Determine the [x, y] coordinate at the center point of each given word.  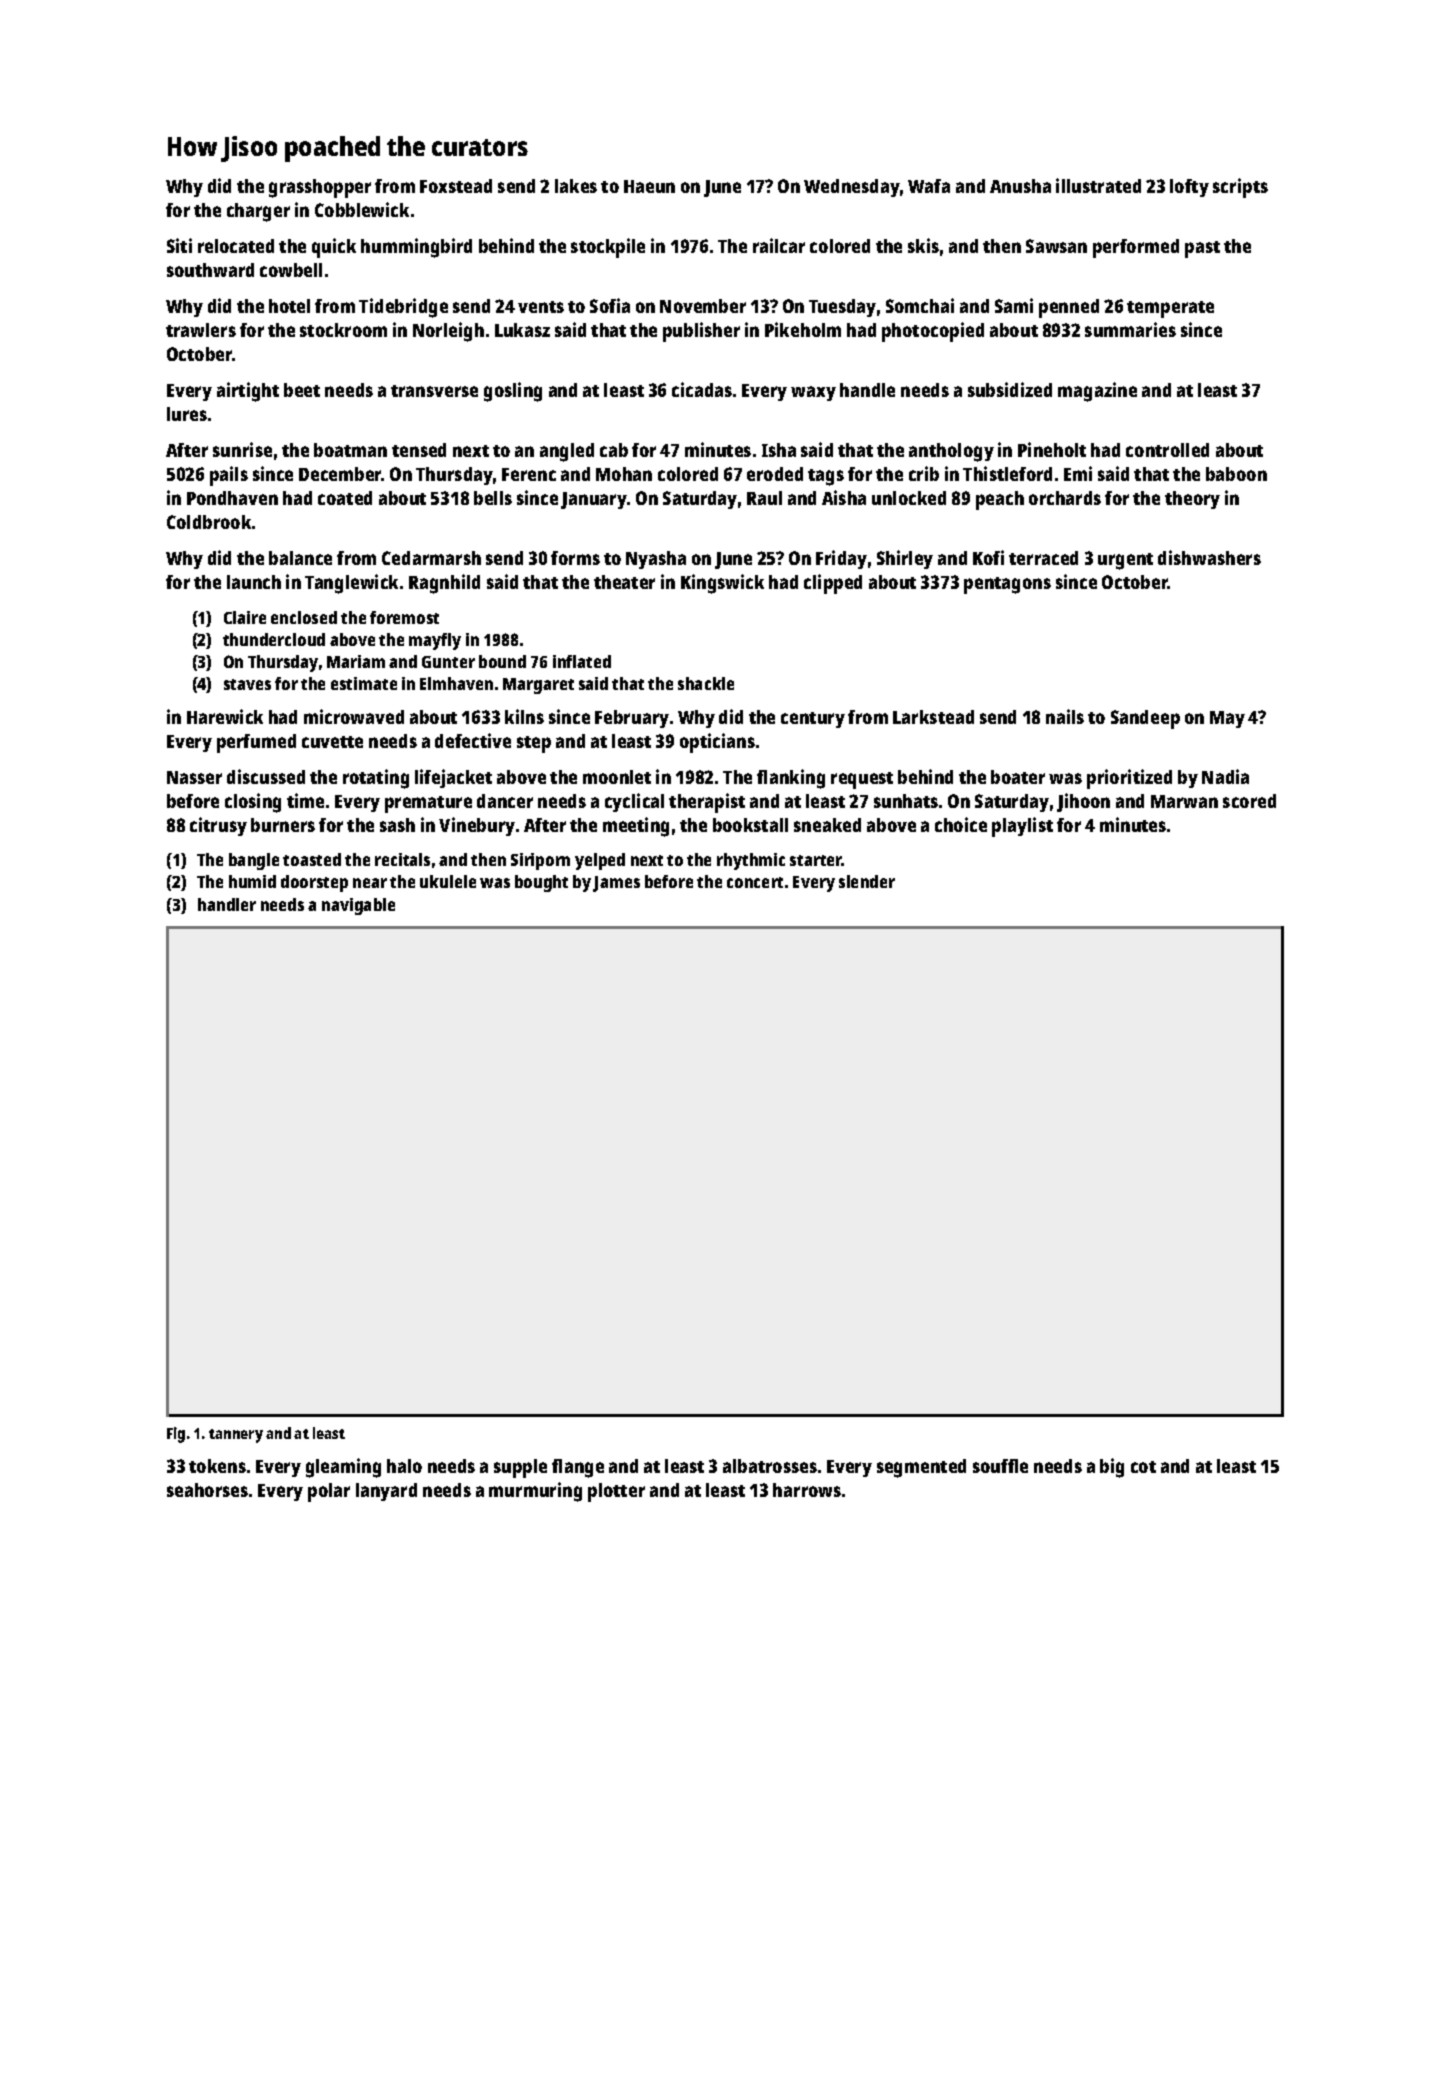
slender [867, 881]
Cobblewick [362, 209]
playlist [1022, 827]
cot [1143, 1467]
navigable [358, 906]
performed [1136, 248]
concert [755, 882]
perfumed [256, 743]
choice [961, 824]
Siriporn [540, 861]
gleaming [343, 1468]
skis [923, 245]
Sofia [610, 305]
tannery [236, 1436]
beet [302, 390]
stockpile [608, 248]
